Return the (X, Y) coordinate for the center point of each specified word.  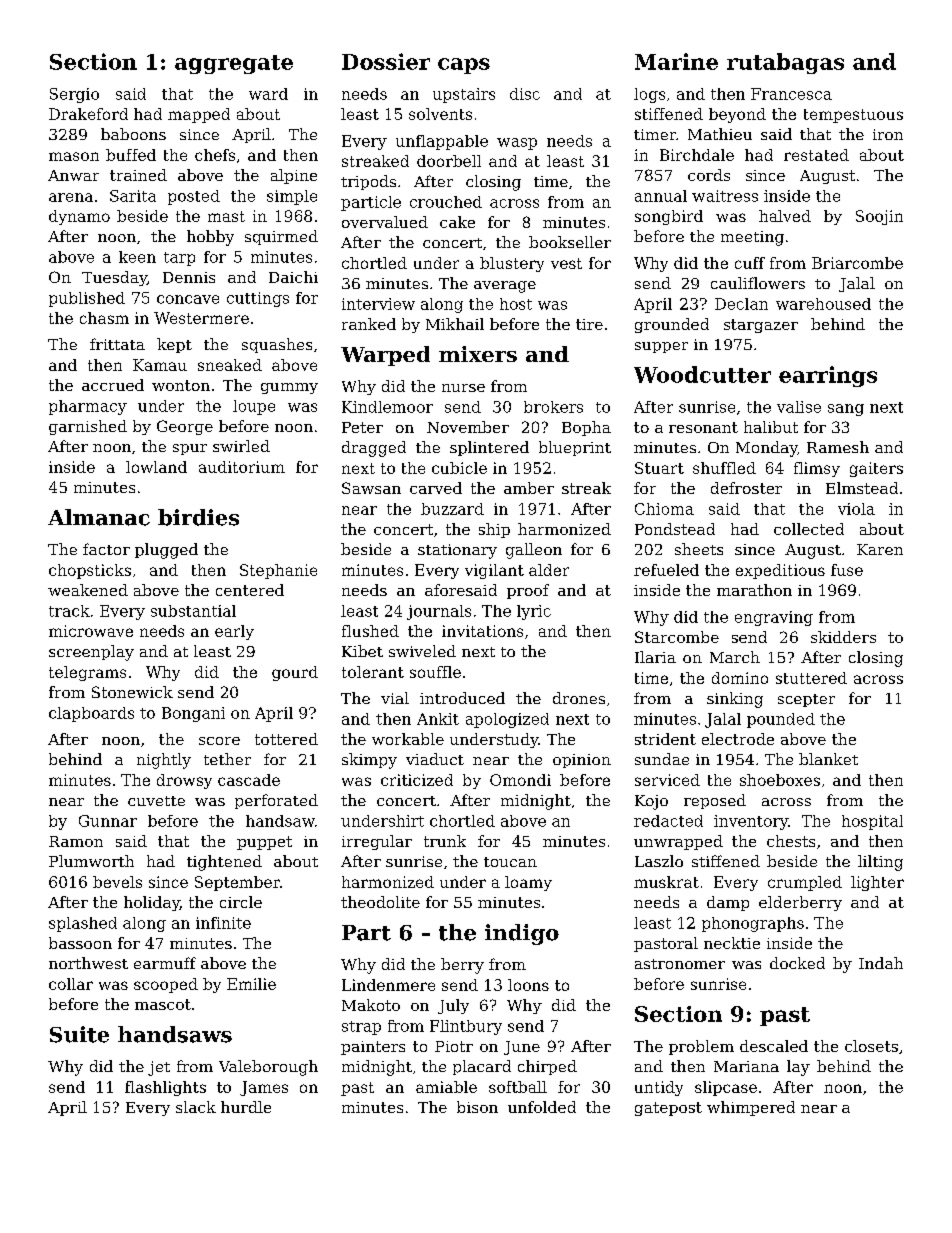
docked (797, 963)
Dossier (386, 61)
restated (816, 155)
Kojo (651, 802)
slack (196, 1107)
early (234, 632)
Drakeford (88, 114)
